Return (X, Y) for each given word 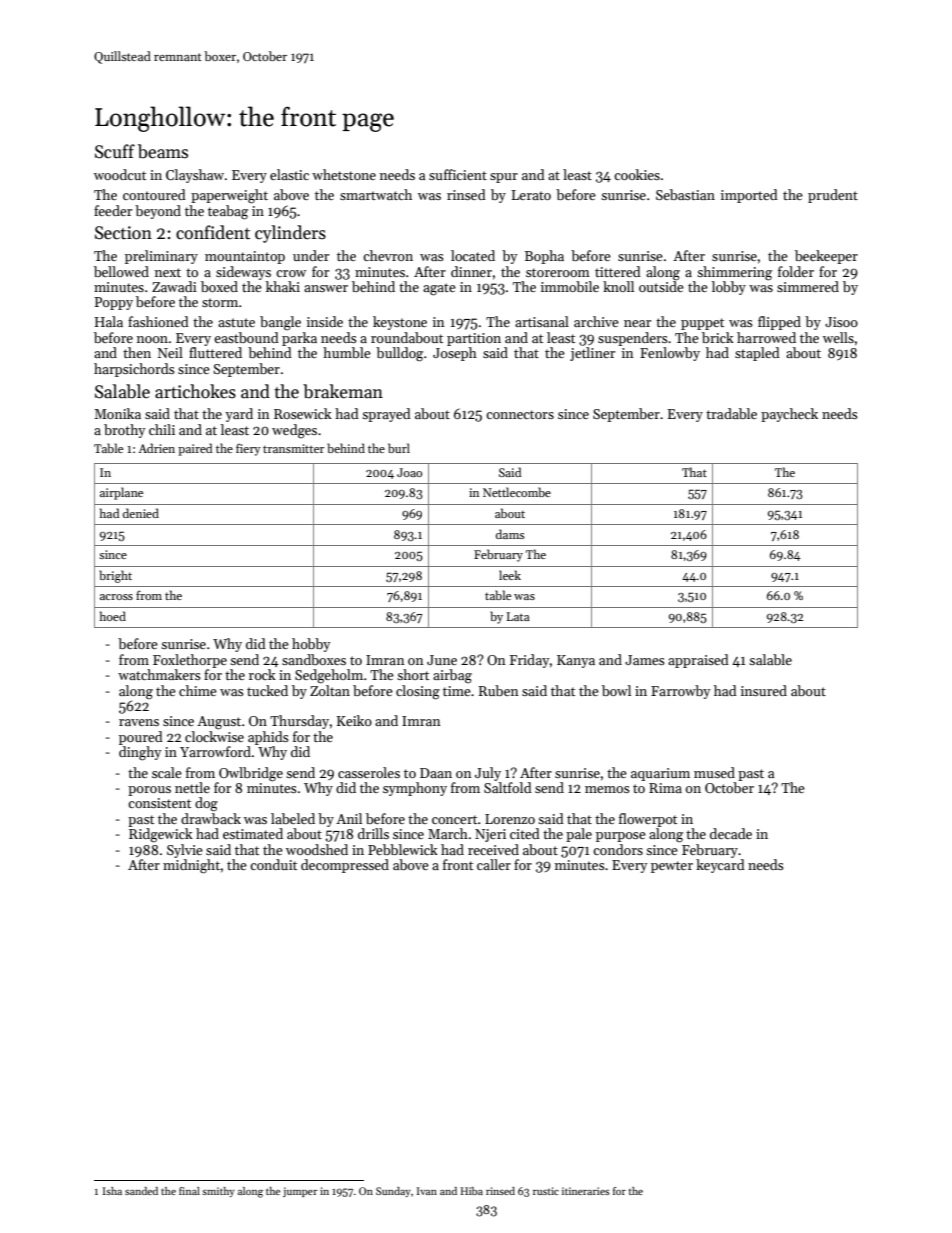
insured (764, 690)
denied (141, 513)
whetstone (344, 174)
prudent (833, 196)
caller (494, 864)
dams (510, 534)
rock (262, 674)
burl (399, 448)
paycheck (789, 415)
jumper (300, 1192)
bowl (616, 690)
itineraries (586, 1191)
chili (162, 429)
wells (838, 337)
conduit (273, 864)
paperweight (229, 196)
